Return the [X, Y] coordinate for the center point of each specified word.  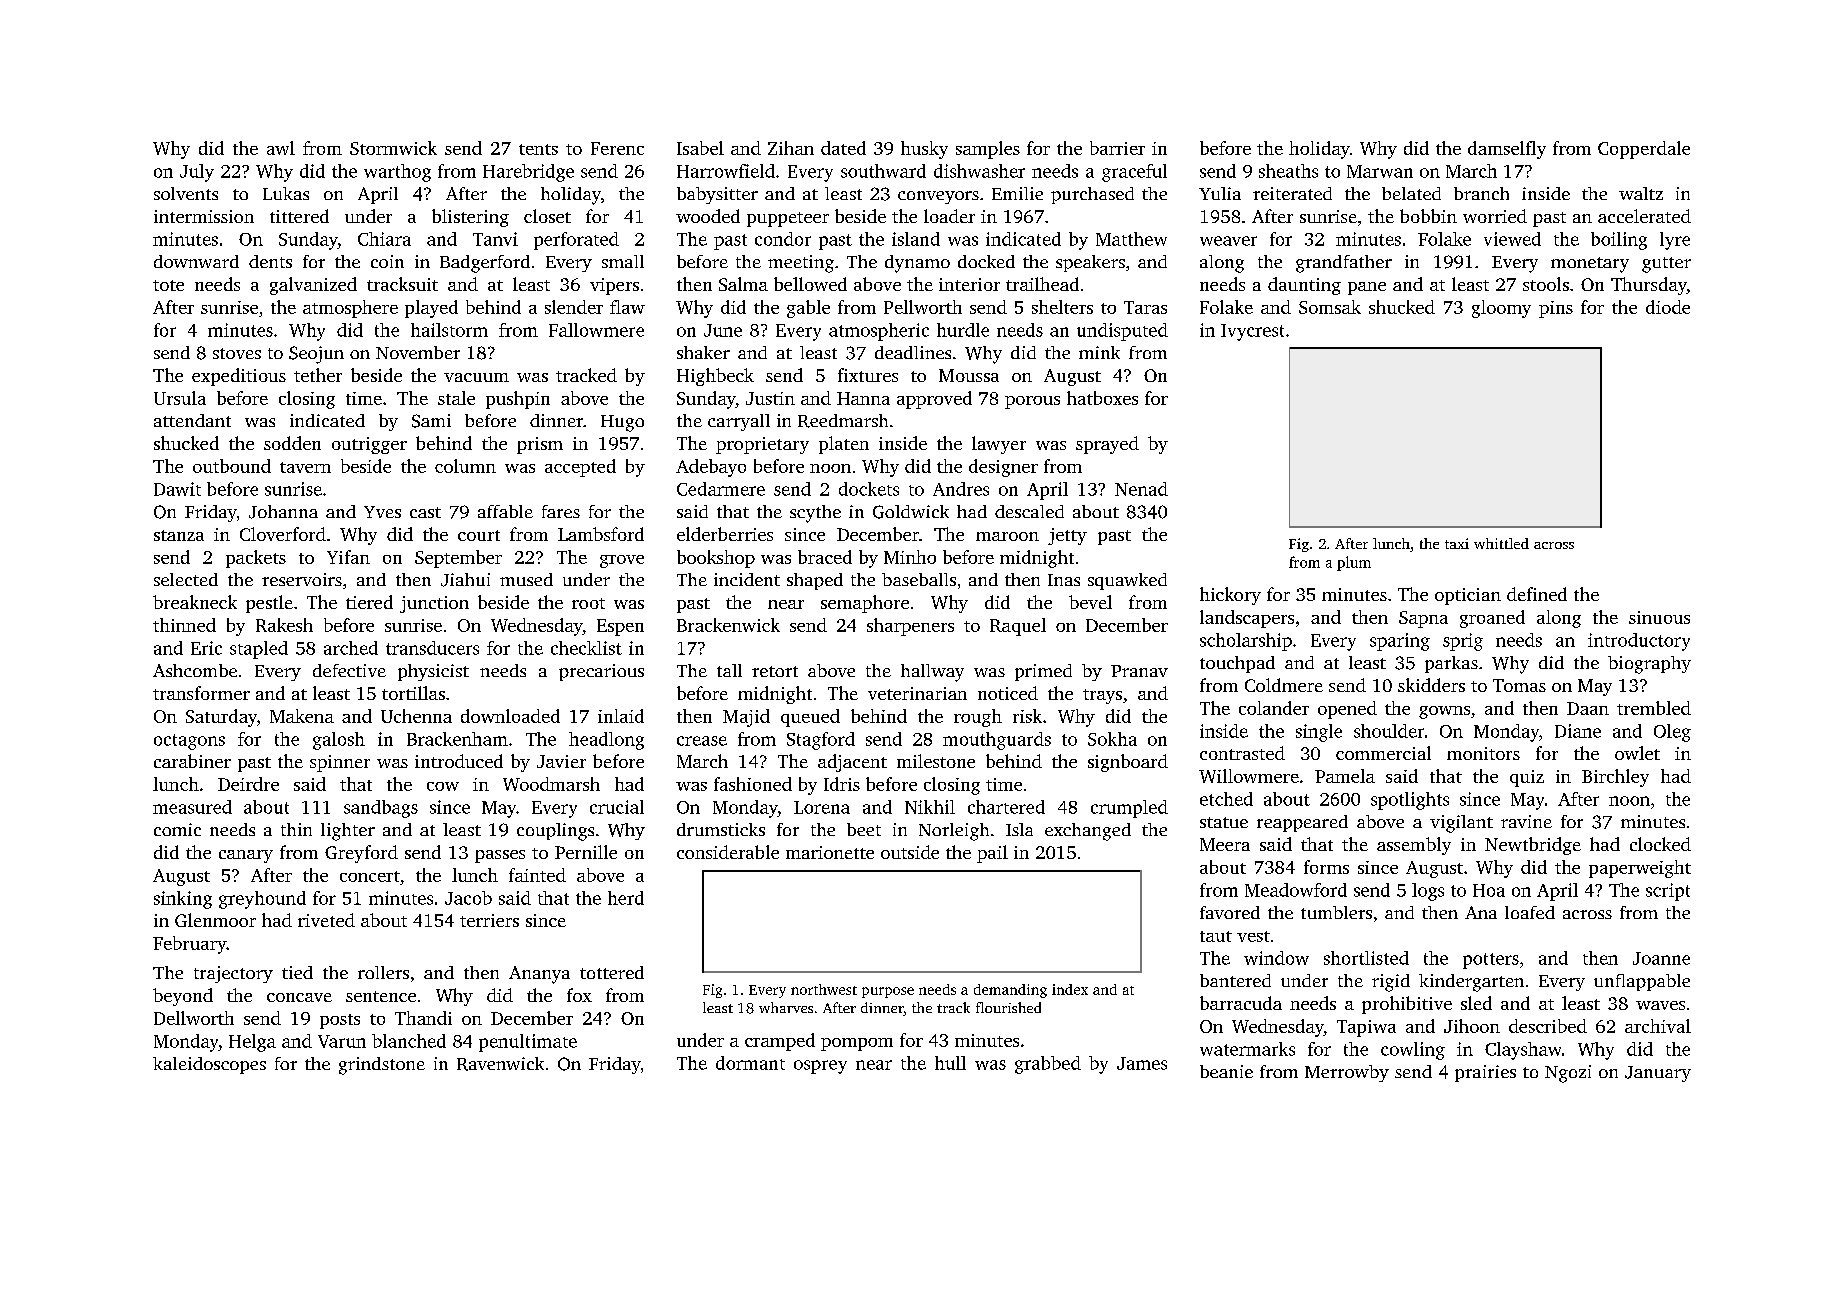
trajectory [233, 974]
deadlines [913, 352]
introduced [459, 761]
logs [1428, 892]
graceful [1134, 173]
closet [547, 216]
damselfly [1507, 150]
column [465, 466]
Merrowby [1347, 1073]
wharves [786, 1007]
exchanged [1088, 832]
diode [1668, 307]
